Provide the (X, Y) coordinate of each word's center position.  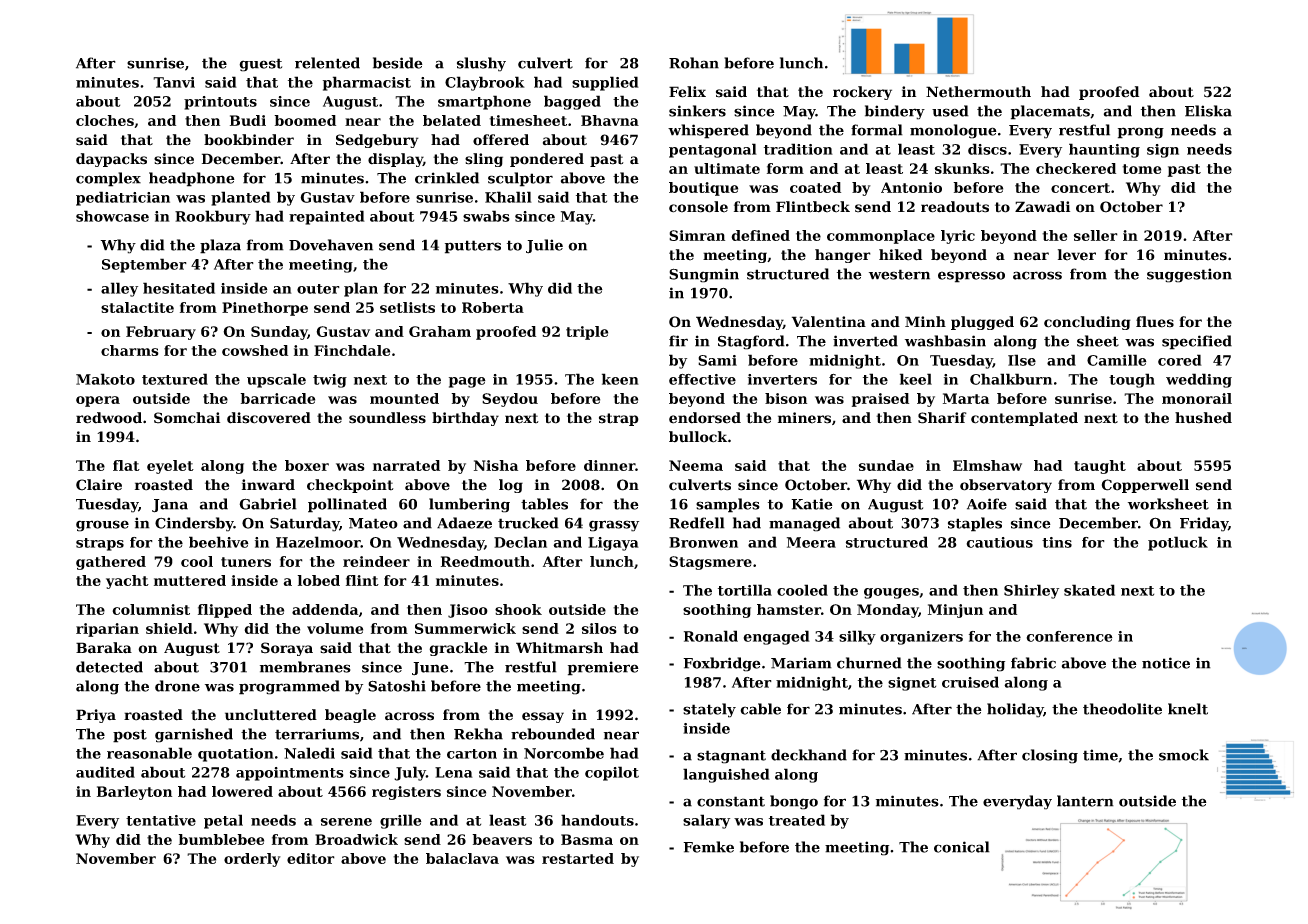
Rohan (694, 63)
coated (815, 187)
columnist (151, 609)
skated (1089, 590)
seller (1096, 235)
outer (318, 289)
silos (599, 628)
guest (260, 65)
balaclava (462, 858)
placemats (1050, 112)
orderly (252, 860)
